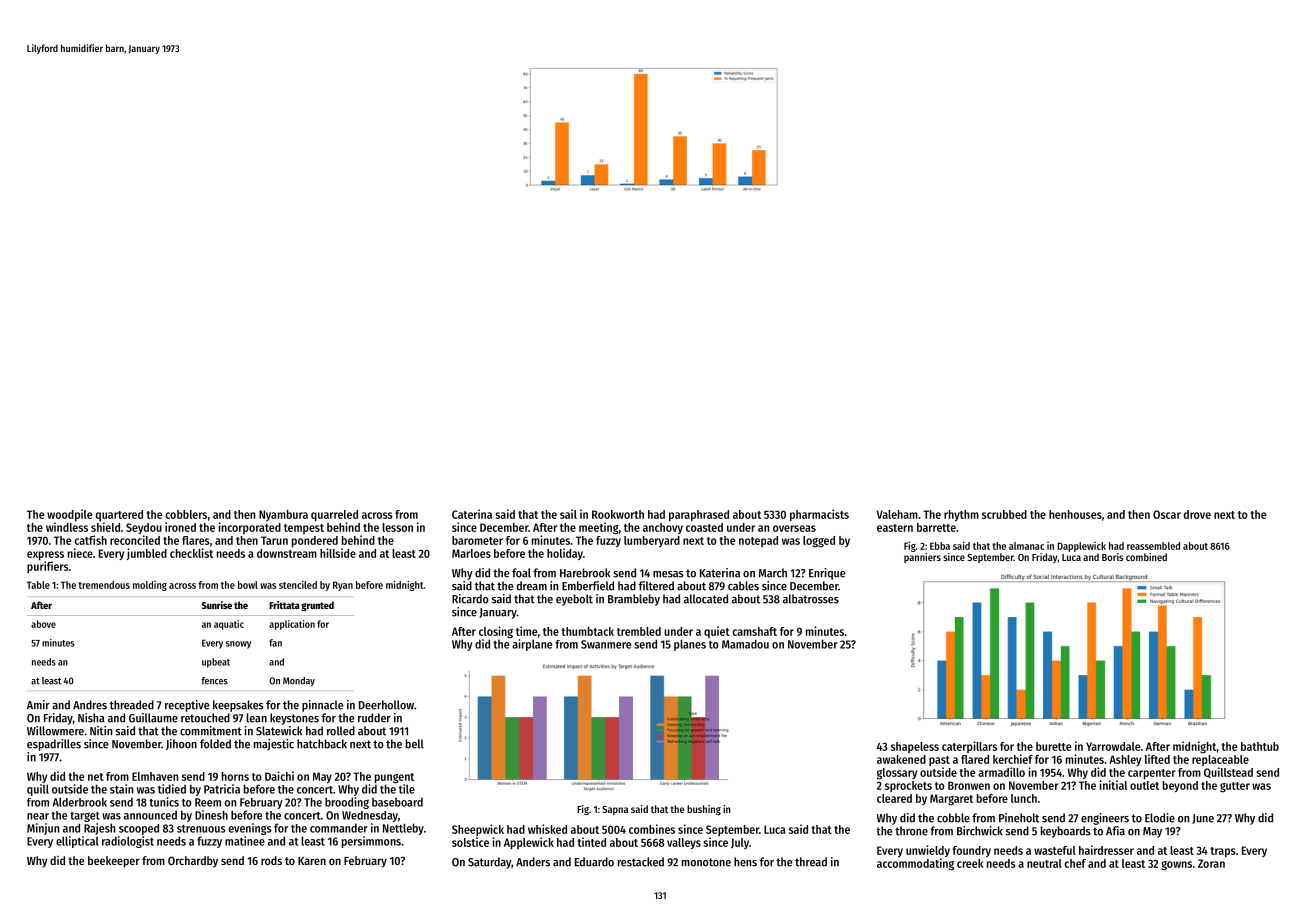  Describe the element at coordinates (754, 631) in the page. I see `camshaft` at that location.
